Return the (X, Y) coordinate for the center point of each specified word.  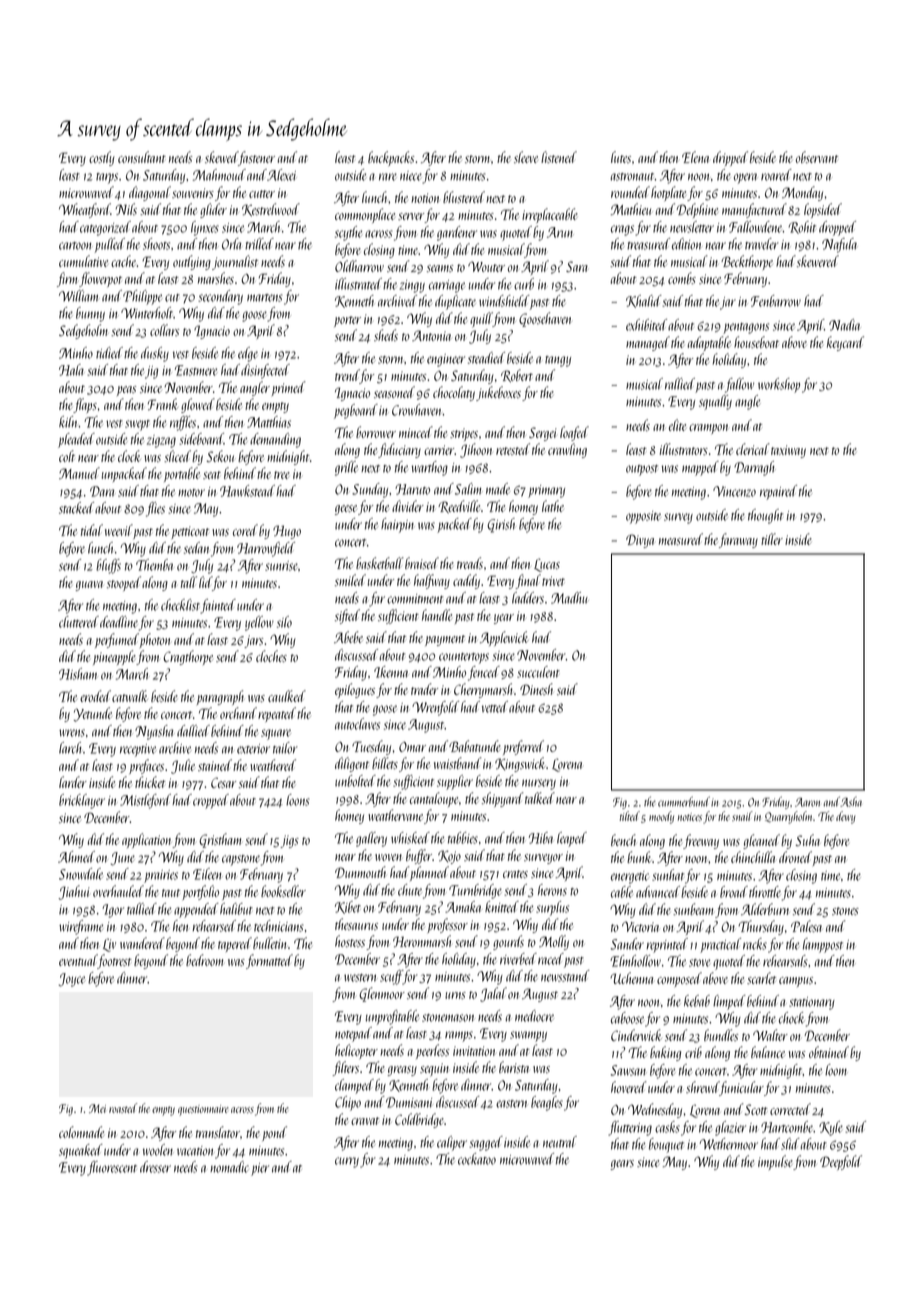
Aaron (807, 802)
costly (102, 158)
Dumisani (409, 1102)
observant (817, 157)
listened (559, 157)
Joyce (72, 980)
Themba (154, 565)
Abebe (348, 637)
